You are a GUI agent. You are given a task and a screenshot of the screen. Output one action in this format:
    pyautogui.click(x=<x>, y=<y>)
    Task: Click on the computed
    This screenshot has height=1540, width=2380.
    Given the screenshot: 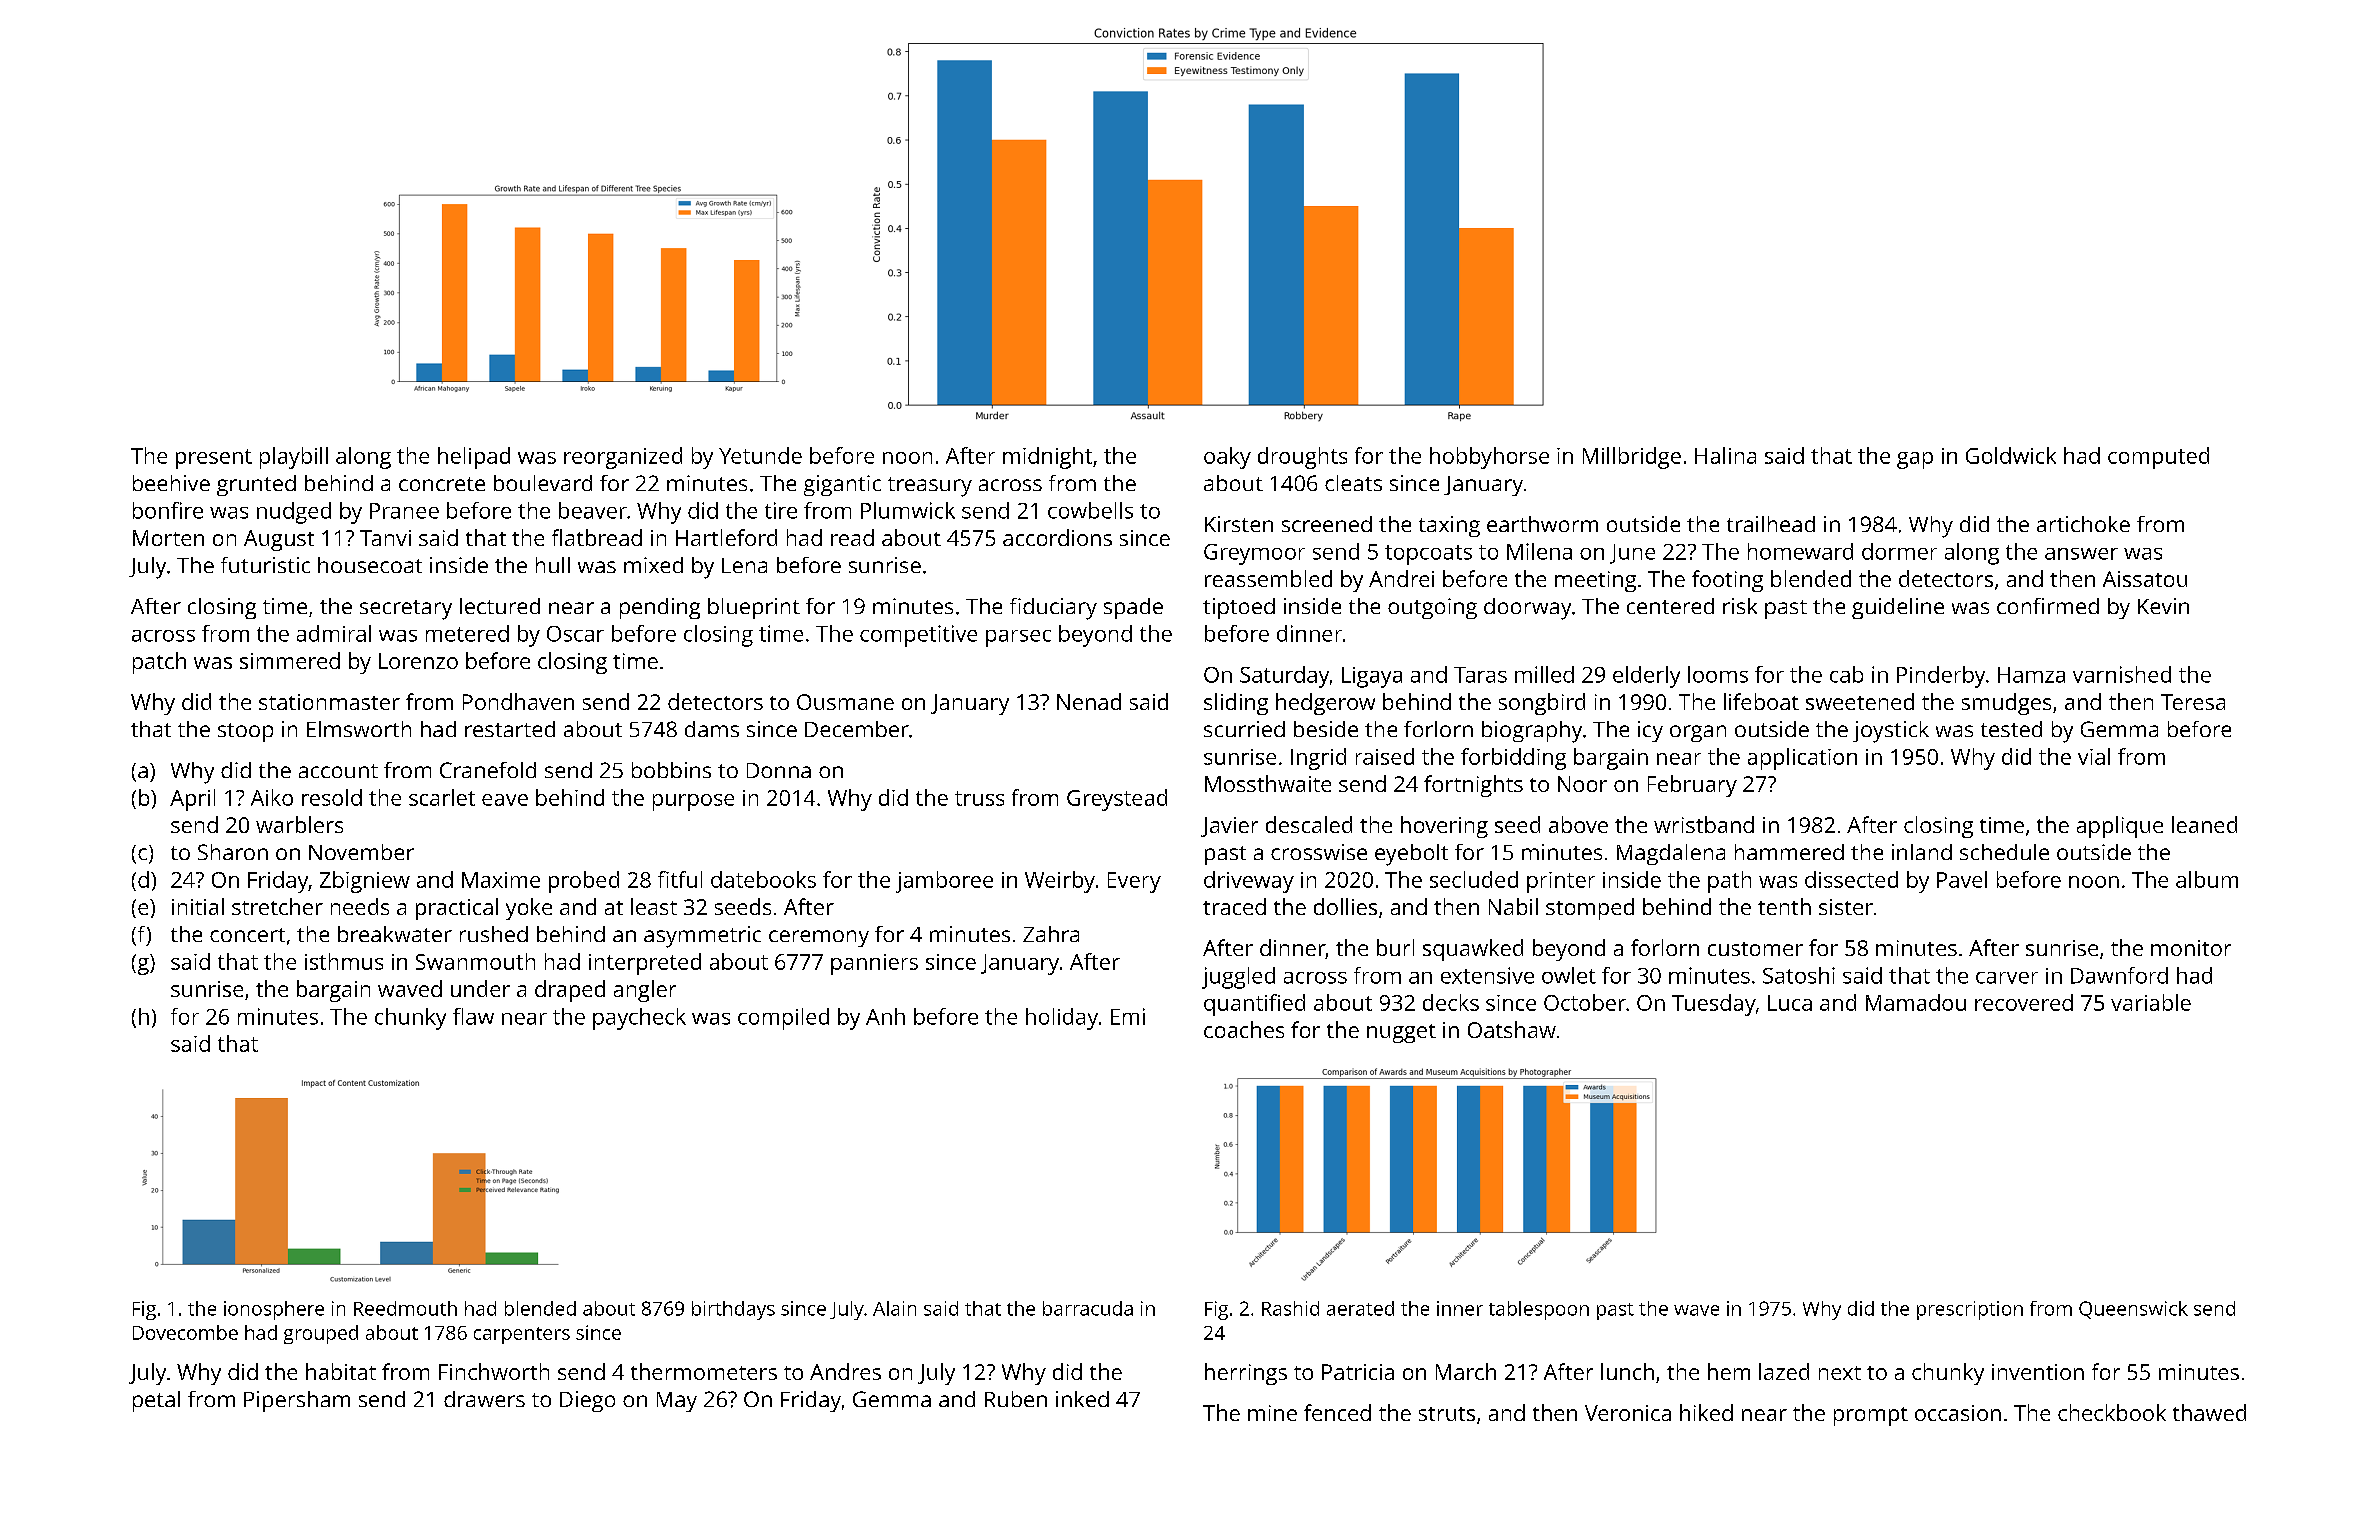 What is the action you would take?
    pyautogui.click(x=2158, y=458)
